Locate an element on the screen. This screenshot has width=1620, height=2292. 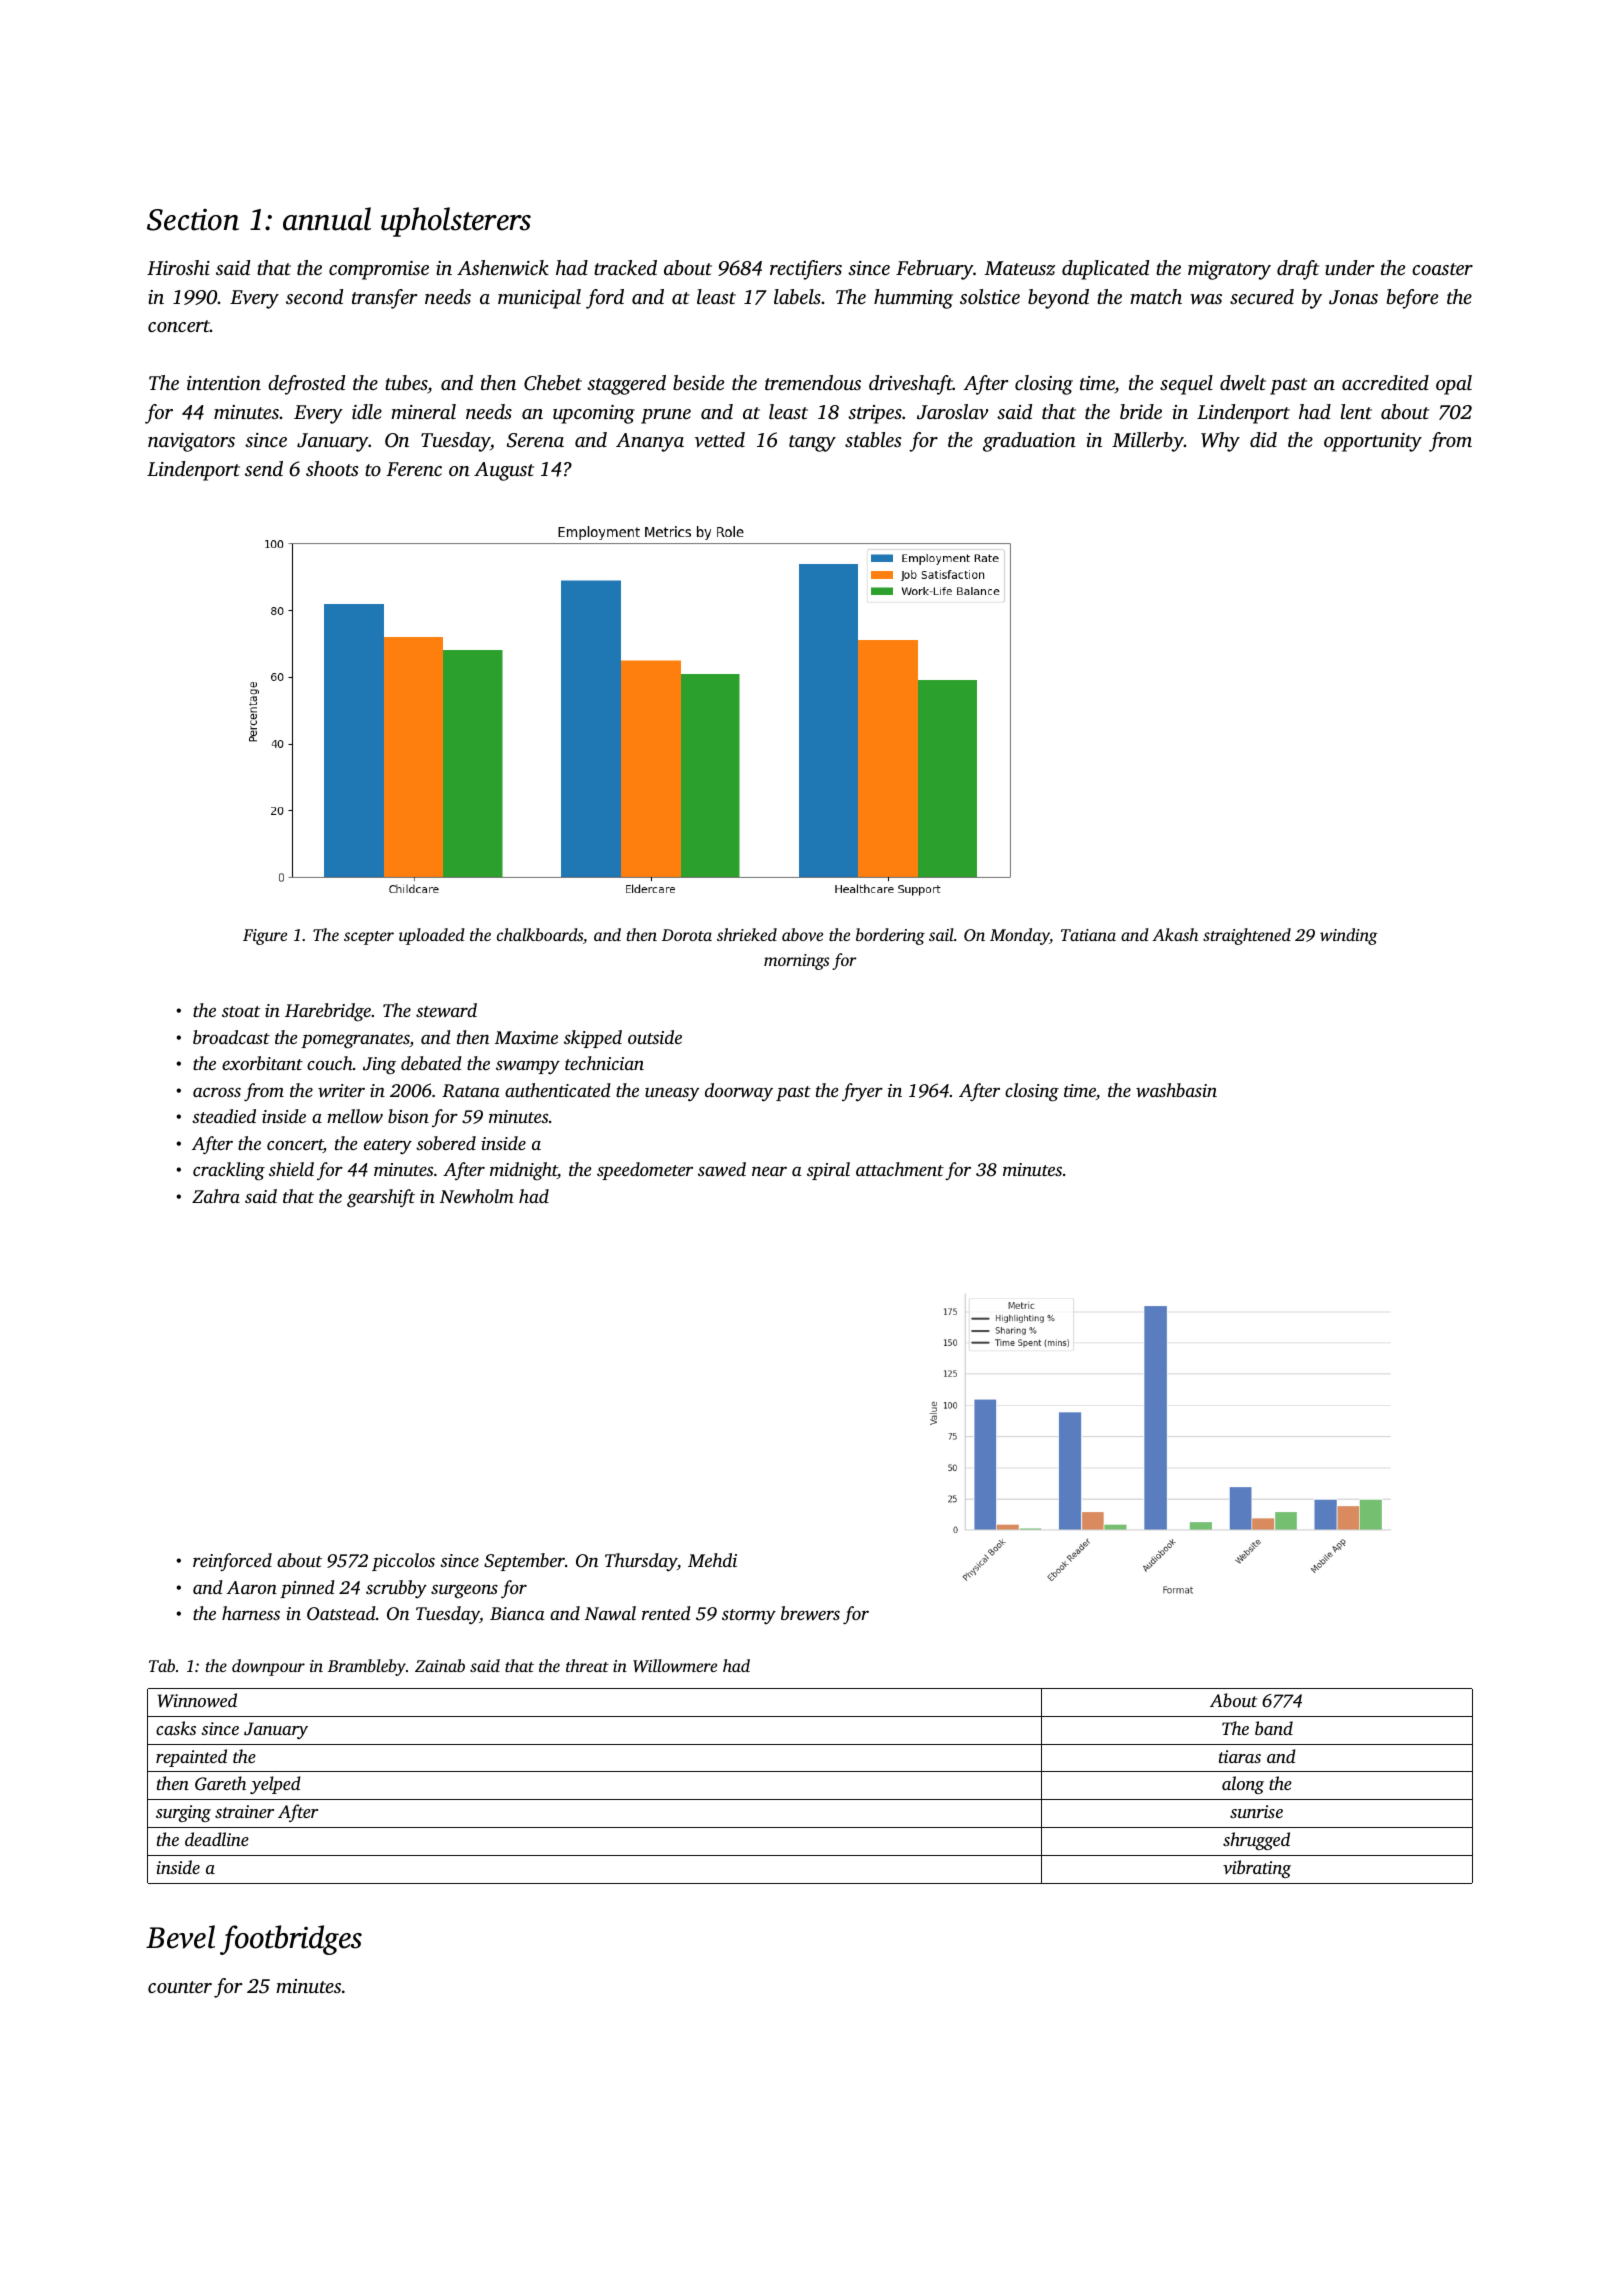
rectifiers is located at coordinates (806, 270).
